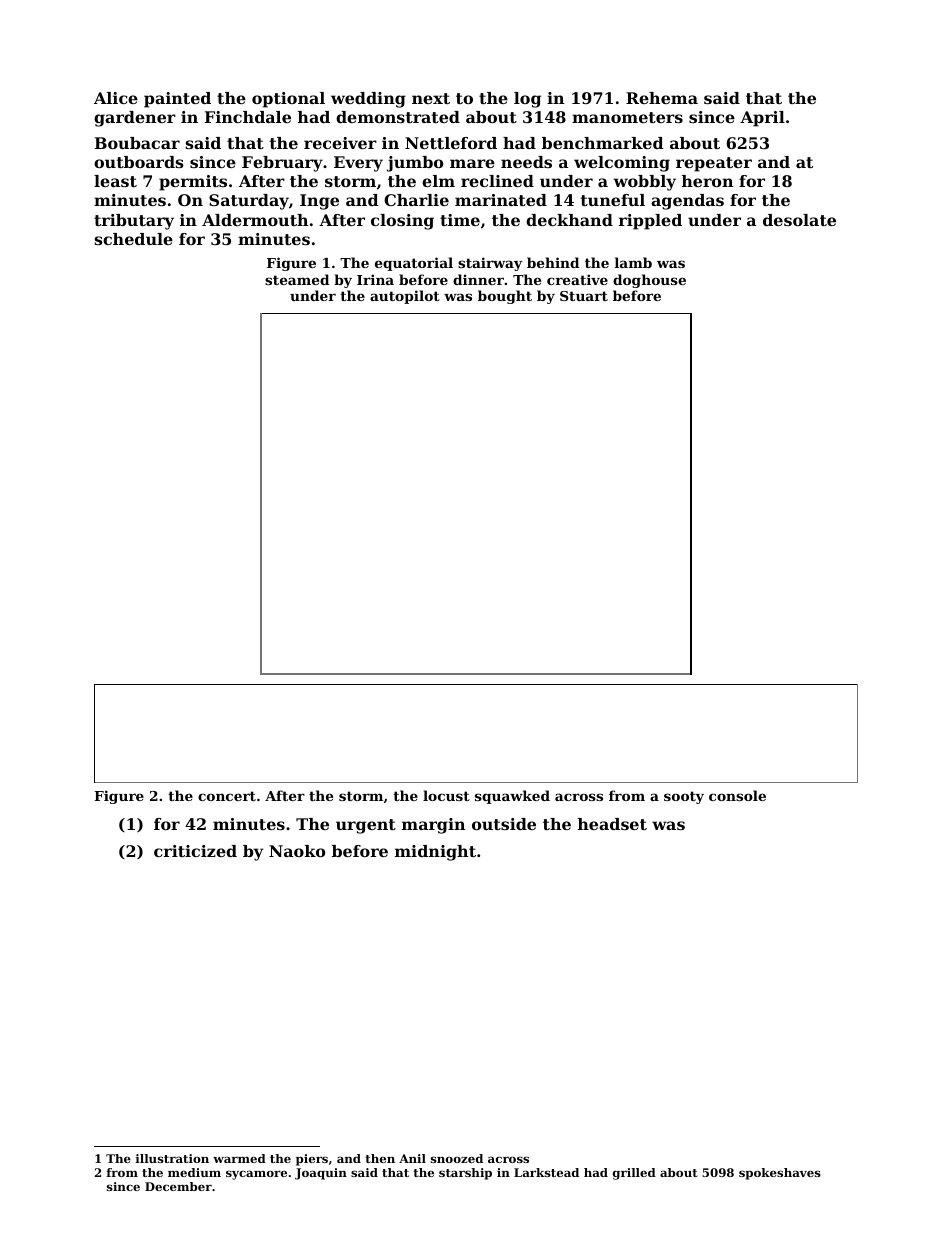 This screenshot has width=952, height=1233. Describe the element at coordinates (380, 1158) in the screenshot. I see `then` at that location.
